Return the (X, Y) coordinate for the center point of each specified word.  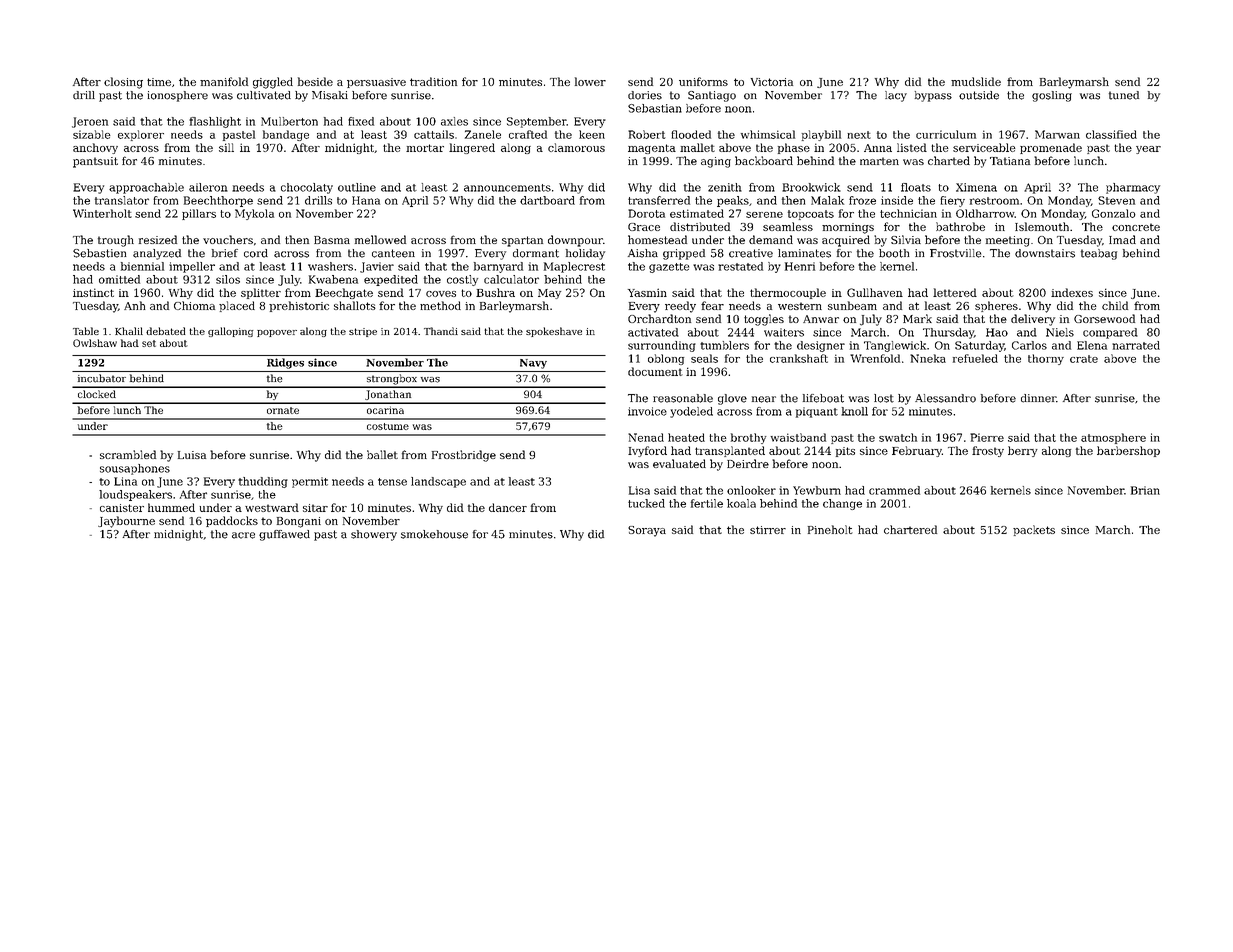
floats (916, 187)
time (159, 82)
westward (272, 507)
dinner (1038, 398)
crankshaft (799, 358)
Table (86, 331)
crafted (528, 134)
